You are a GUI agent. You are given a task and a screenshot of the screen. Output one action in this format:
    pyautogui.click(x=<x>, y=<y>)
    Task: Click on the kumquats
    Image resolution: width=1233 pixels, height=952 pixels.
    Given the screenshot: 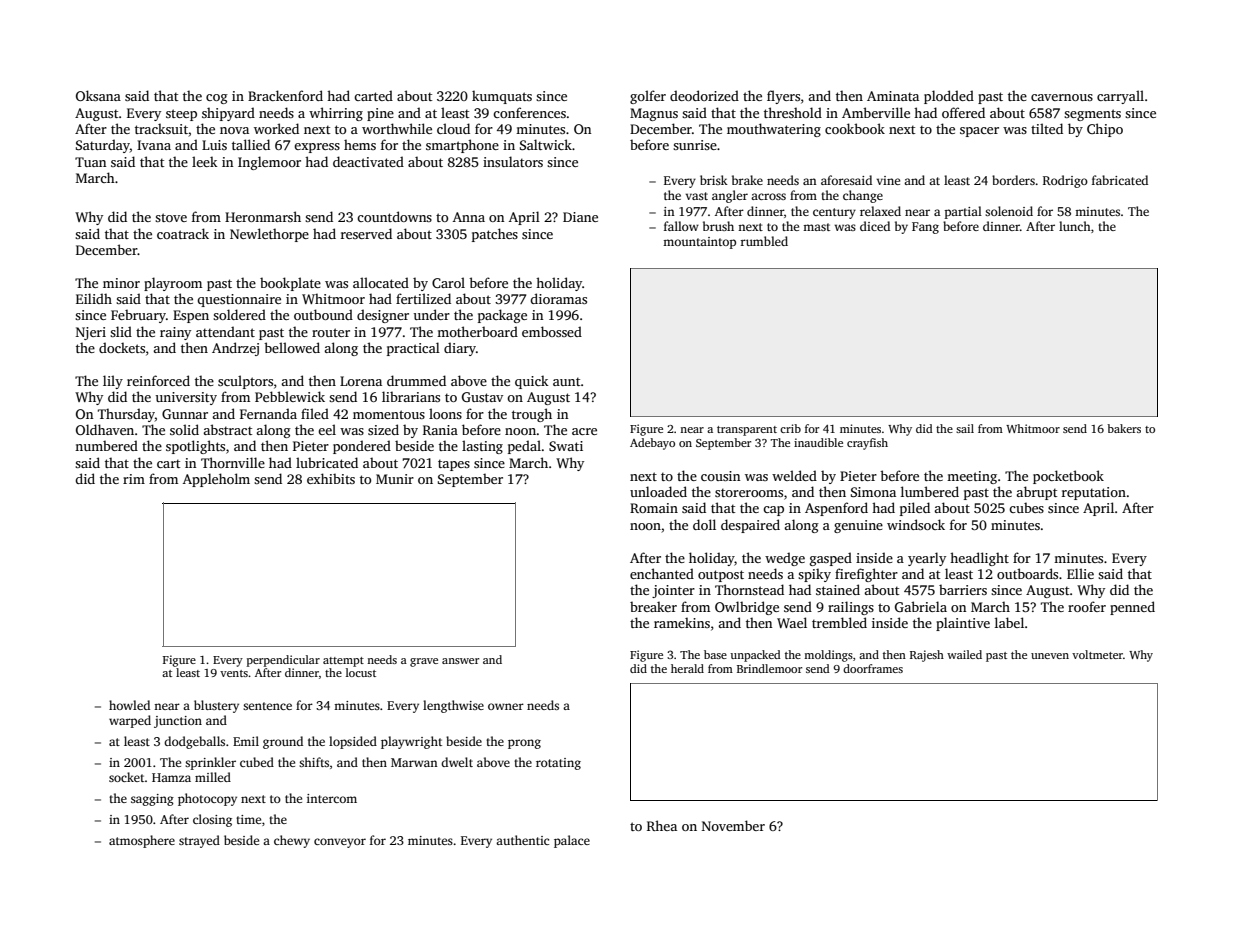 What is the action you would take?
    pyautogui.click(x=502, y=97)
